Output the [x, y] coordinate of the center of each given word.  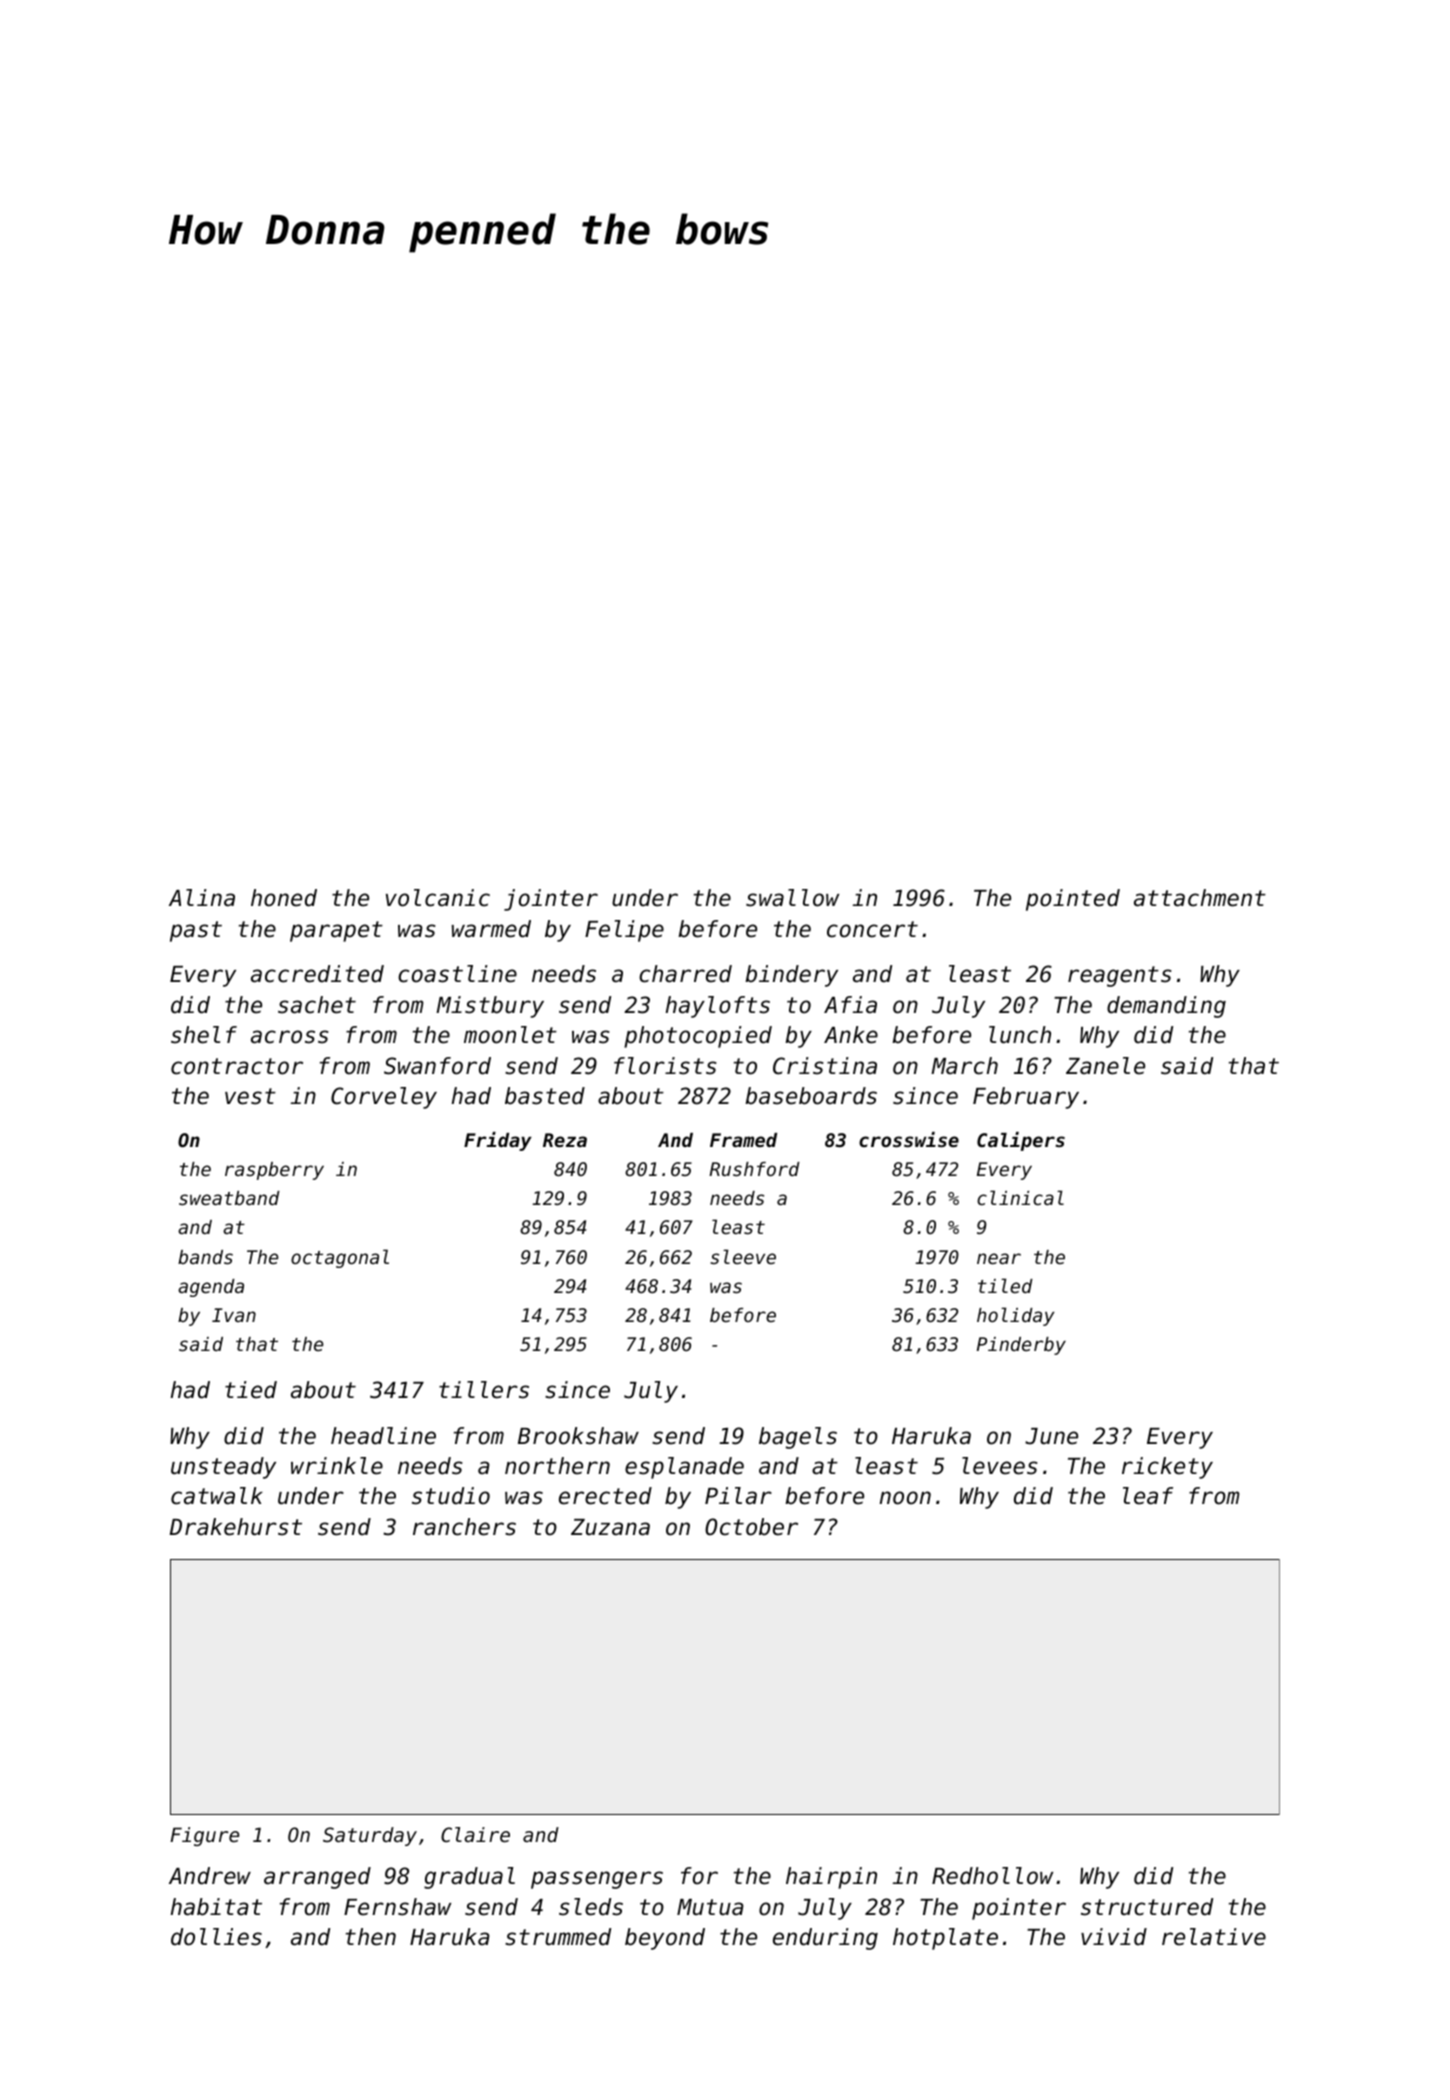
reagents [1120, 976]
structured [1147, 1907]
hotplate [945, 1939]
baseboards [811, 1096]
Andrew [210, 1876]
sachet [317, 1005]
